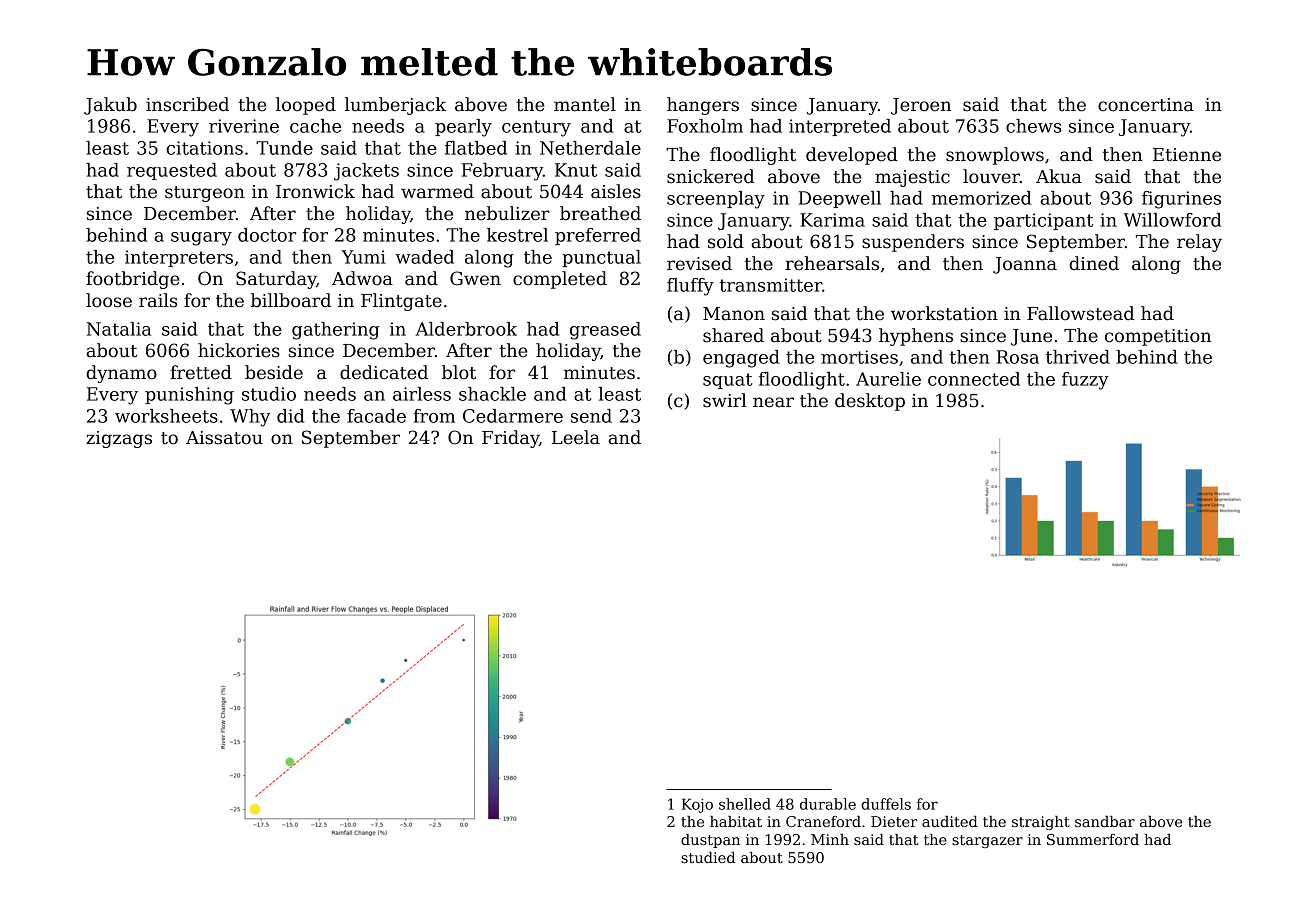 The image size is (1308, 924). I want to click on studied, so click(708, 857).
